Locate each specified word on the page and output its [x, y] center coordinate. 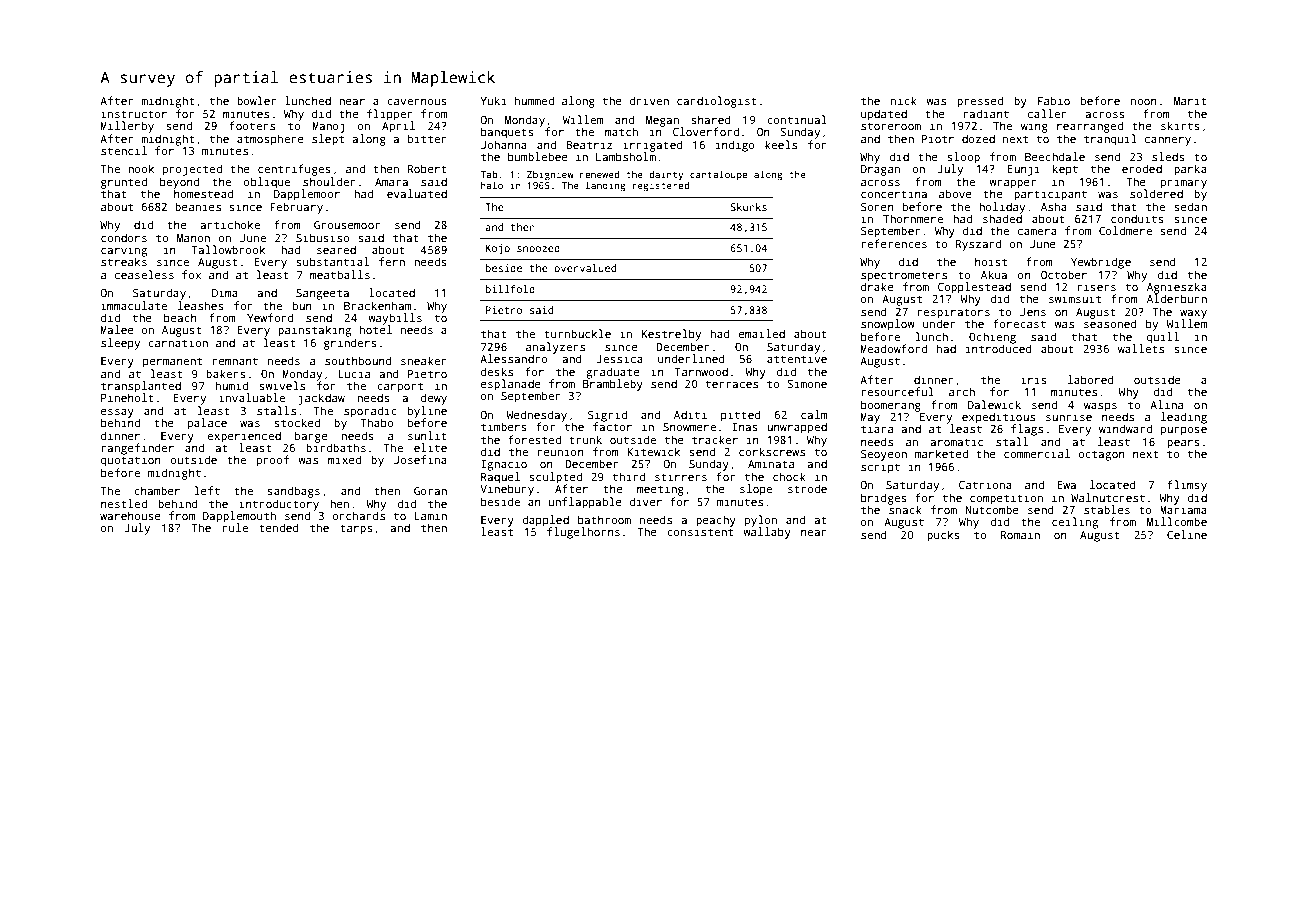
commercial [1037, 453]
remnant [235, 361]
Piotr [938, 138]
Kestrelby [671, 335]
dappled [545, 521]
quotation [131, 461]
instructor [134, 113]
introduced [999, 348]
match [621, 131]
